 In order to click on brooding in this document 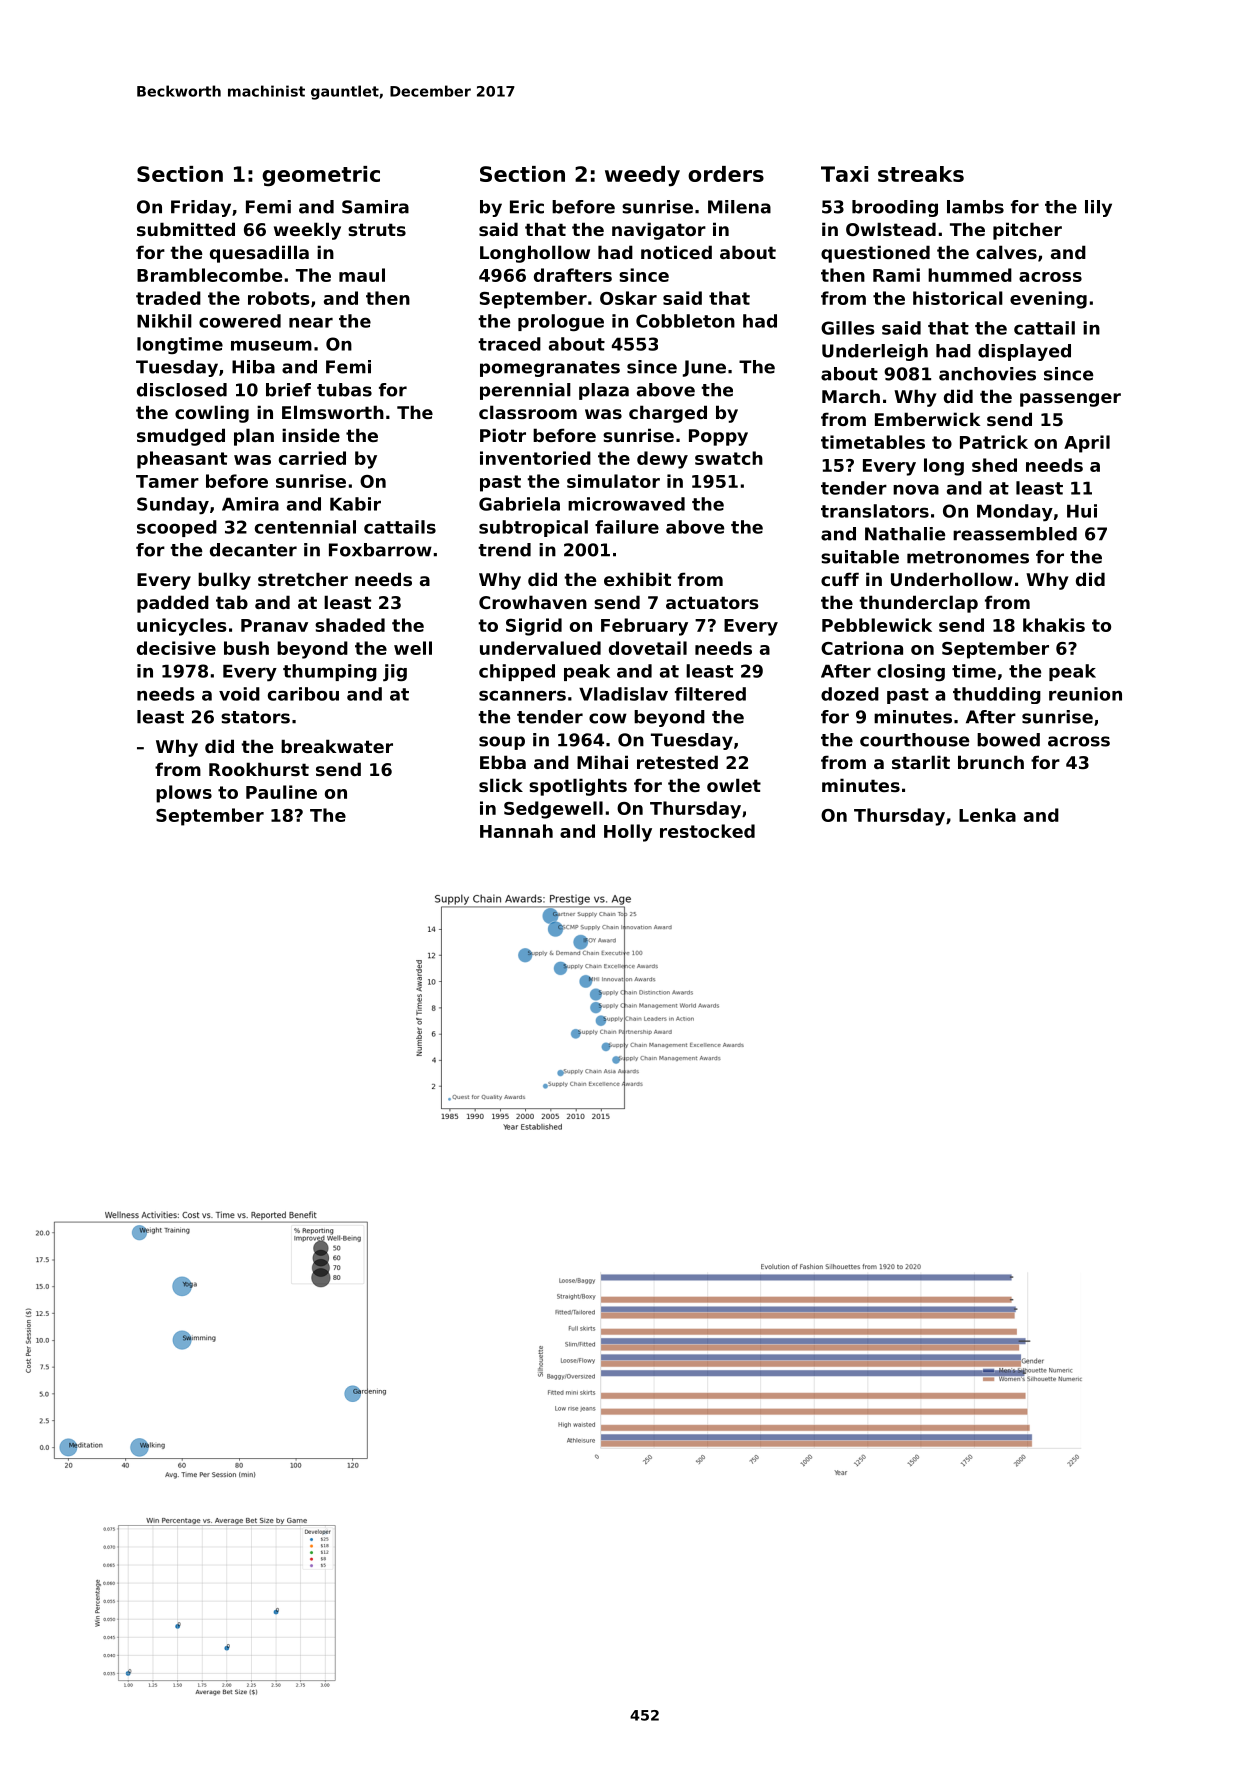, I will do `click(895, 208)`.
